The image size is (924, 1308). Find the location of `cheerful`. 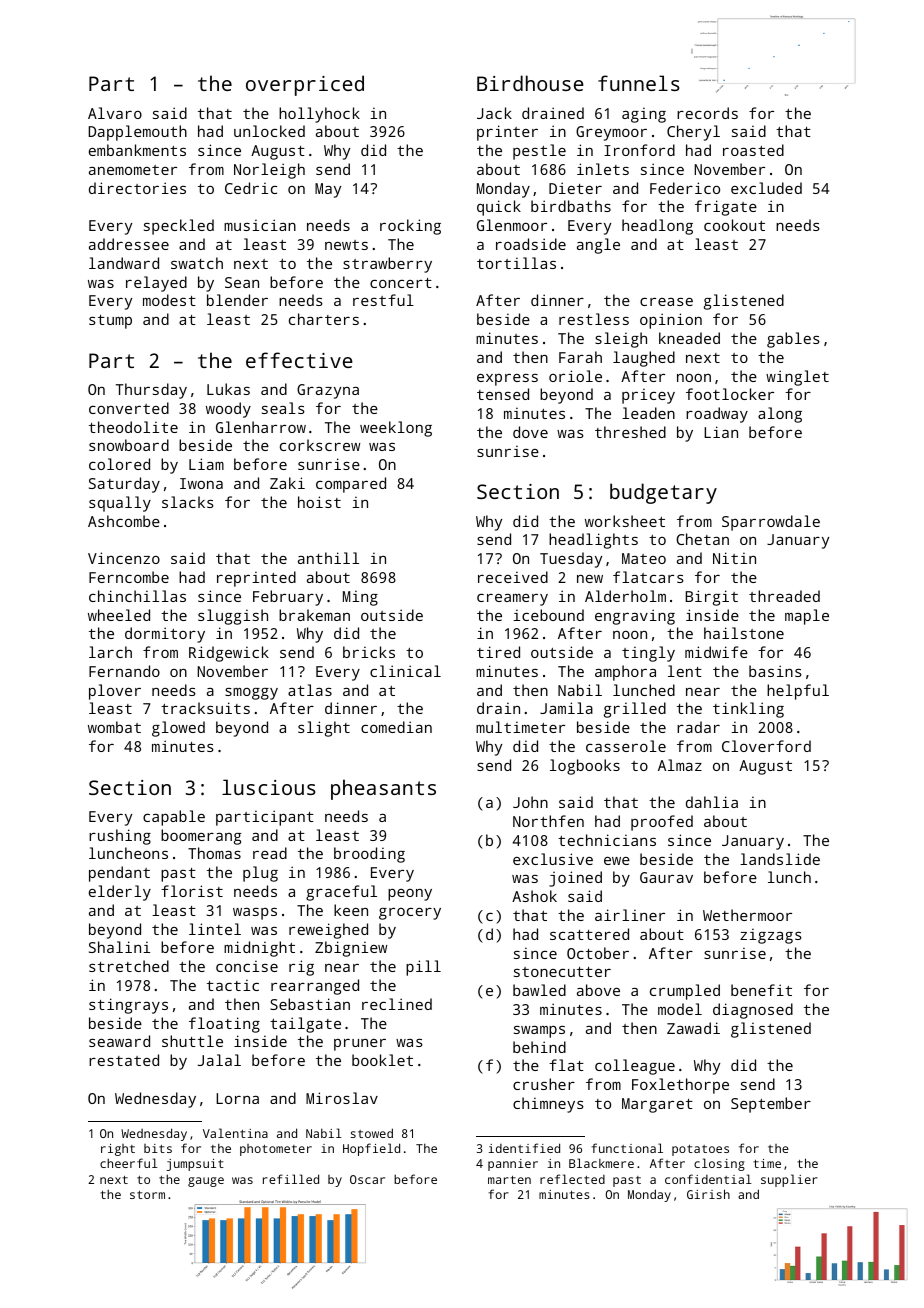

cheerful is located at coordinates (129, 1163).
